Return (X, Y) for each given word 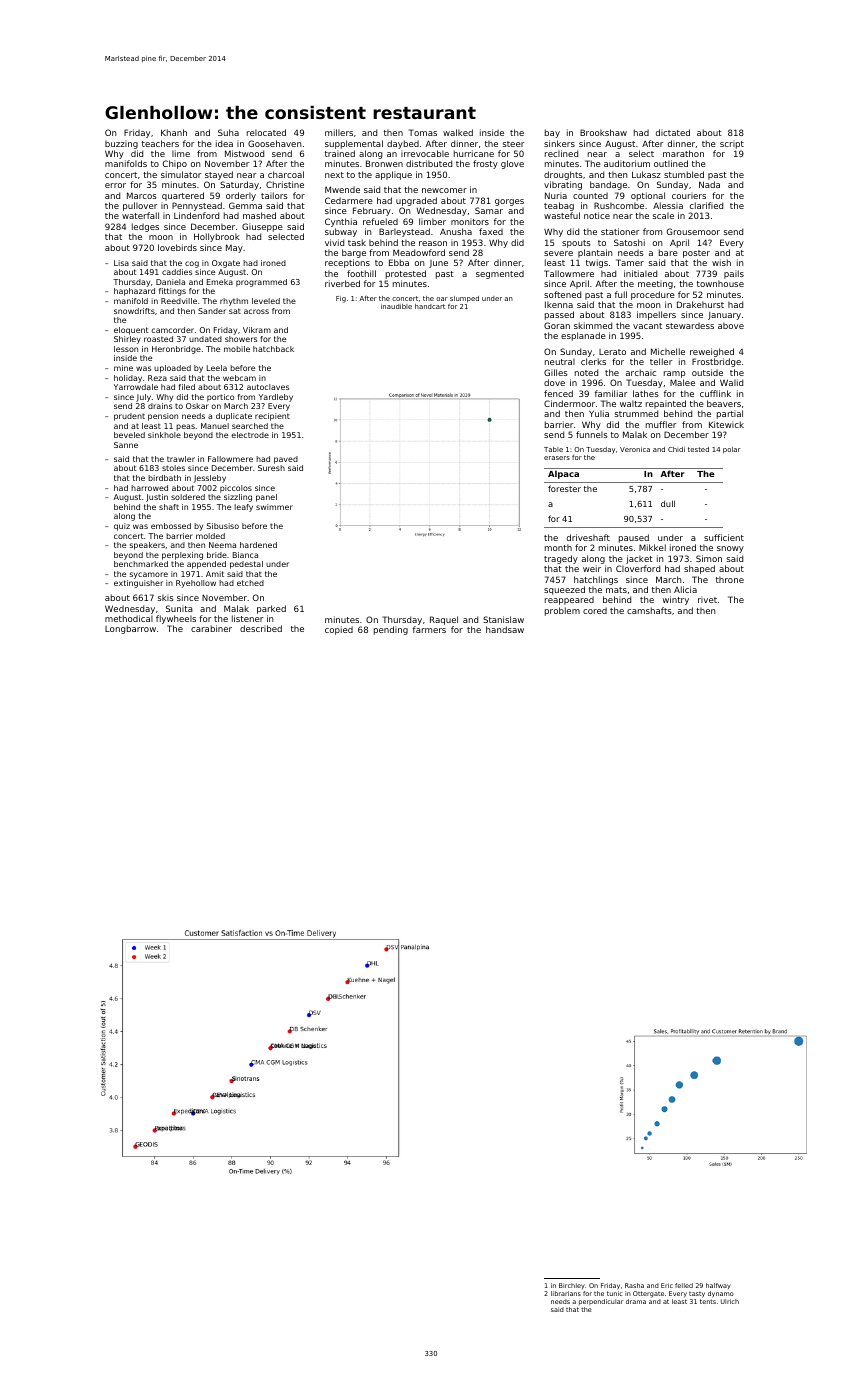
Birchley (572, 1286)
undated (205, 339)
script (732, 144)
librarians (566, 1293)
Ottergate (648, 1294)
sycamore (149, 575)
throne (730, 579)
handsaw (505, 629)
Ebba (399, 262)
